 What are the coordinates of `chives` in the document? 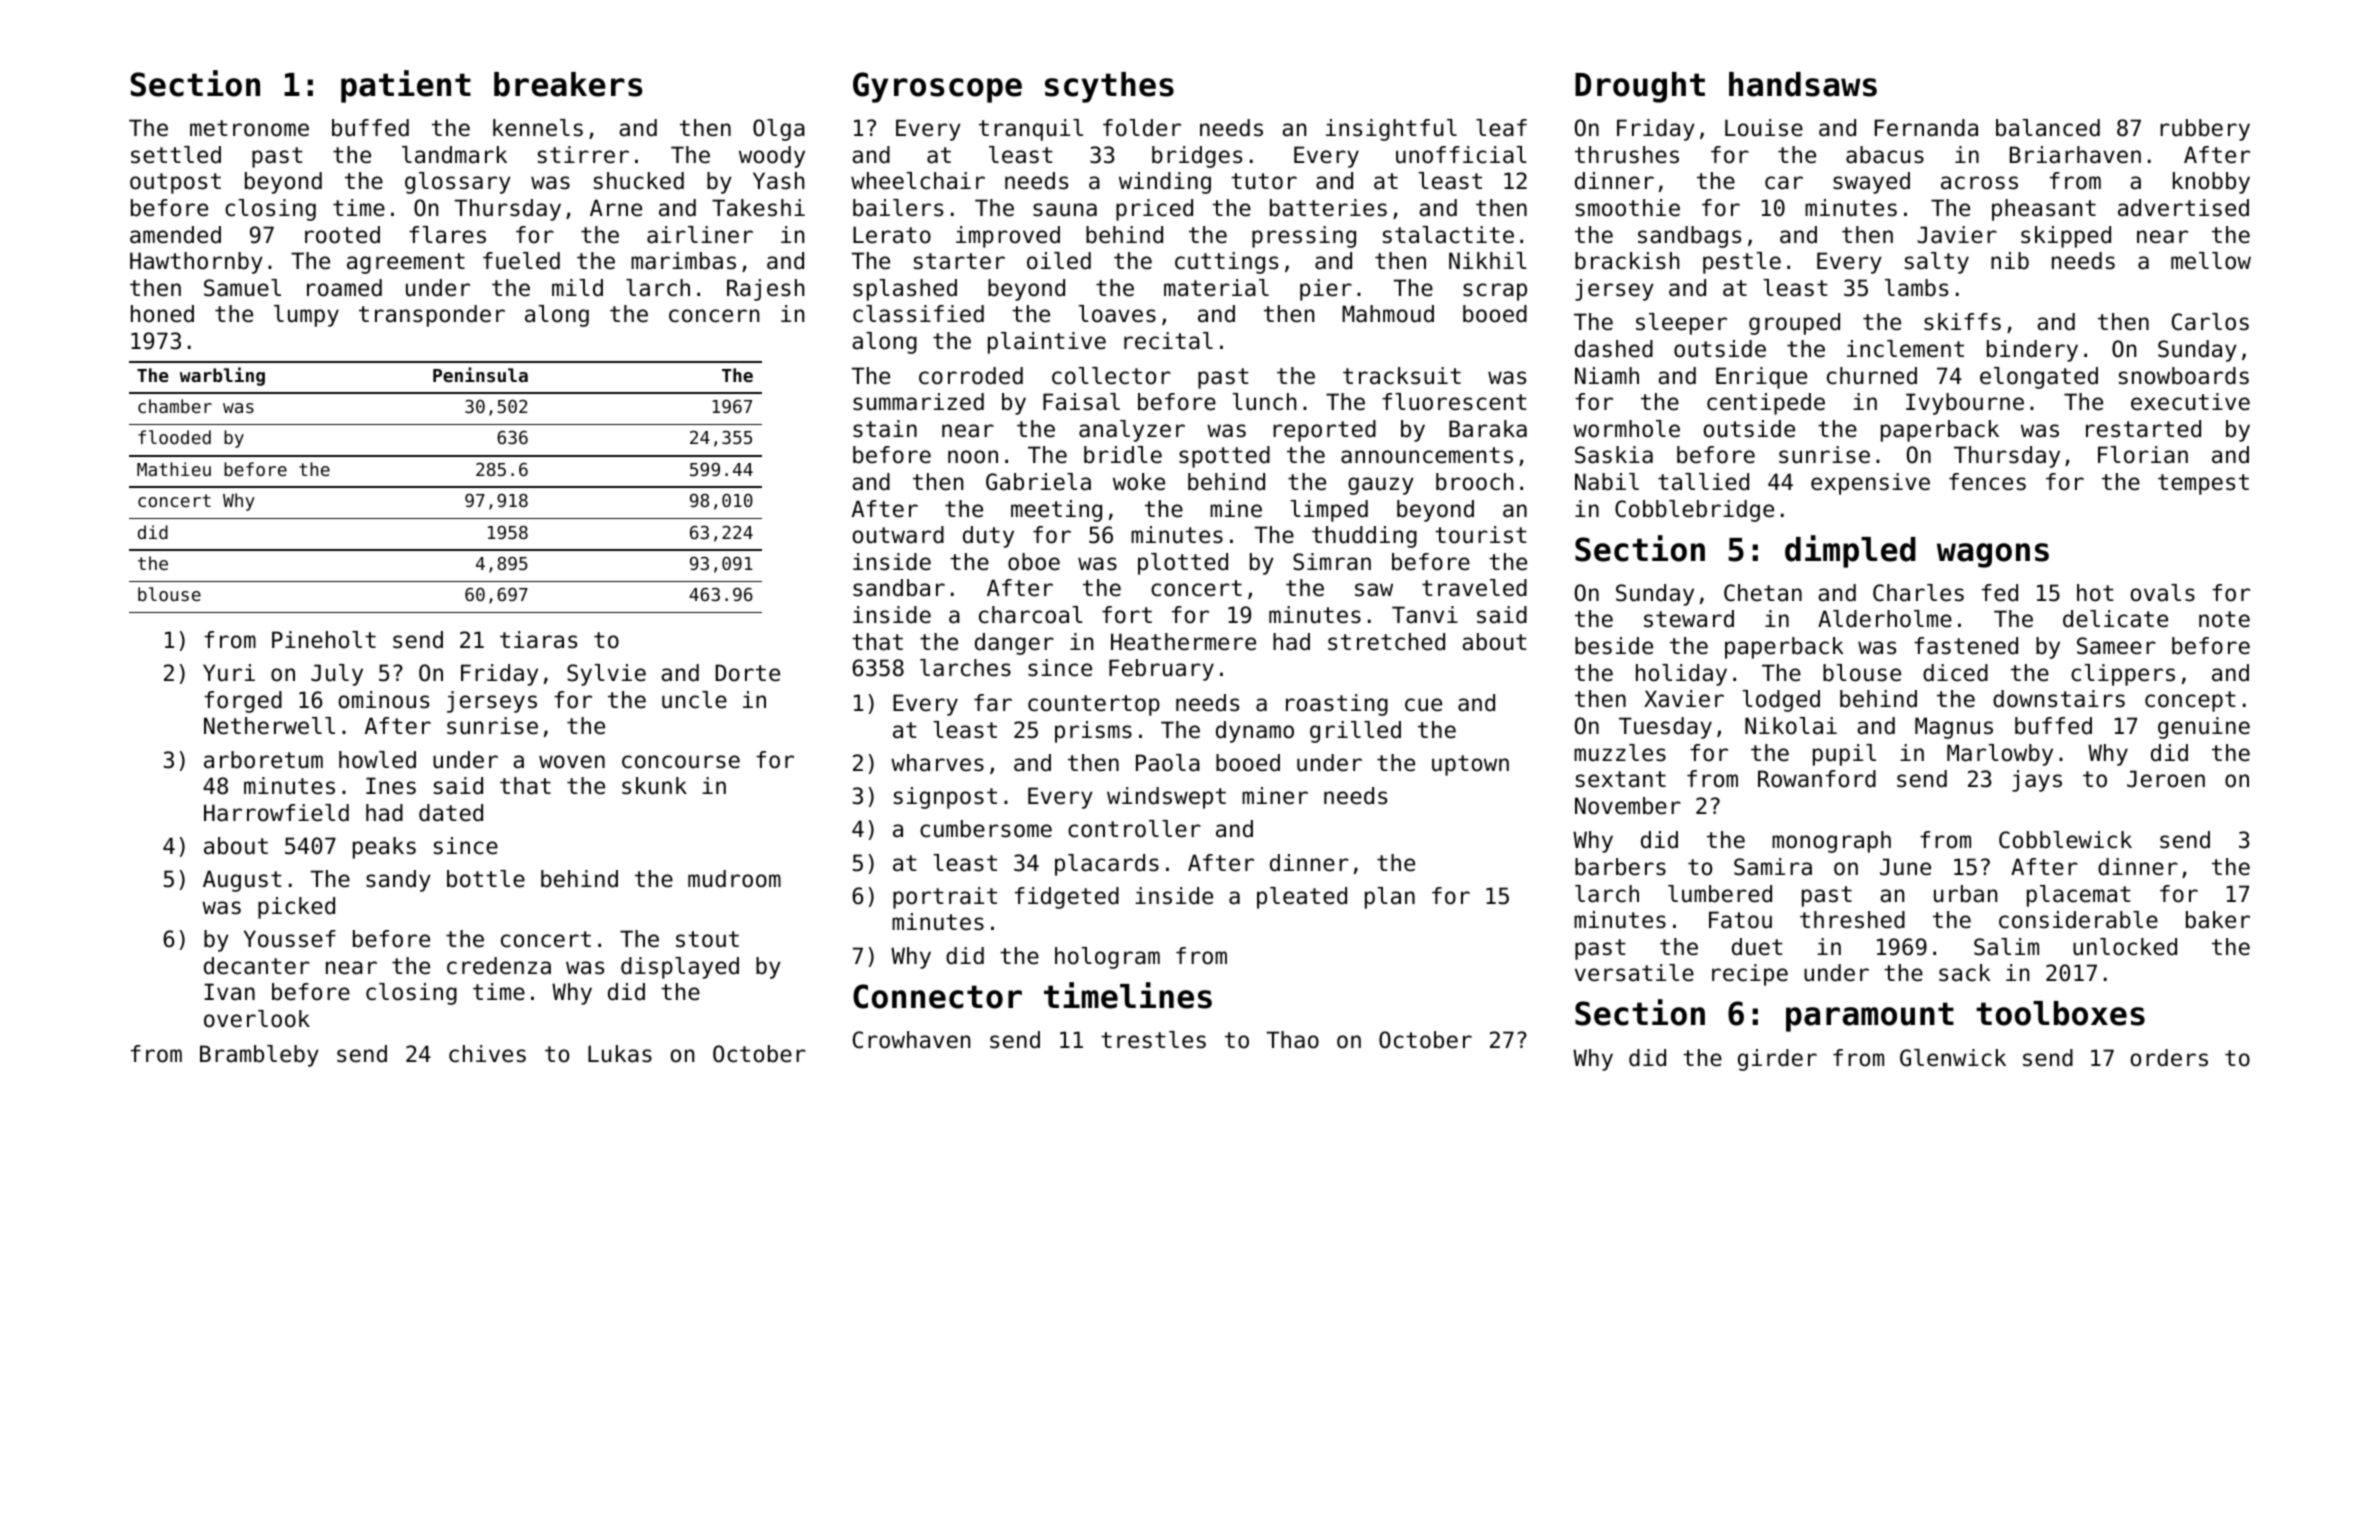 It's located at (487, 1054).
